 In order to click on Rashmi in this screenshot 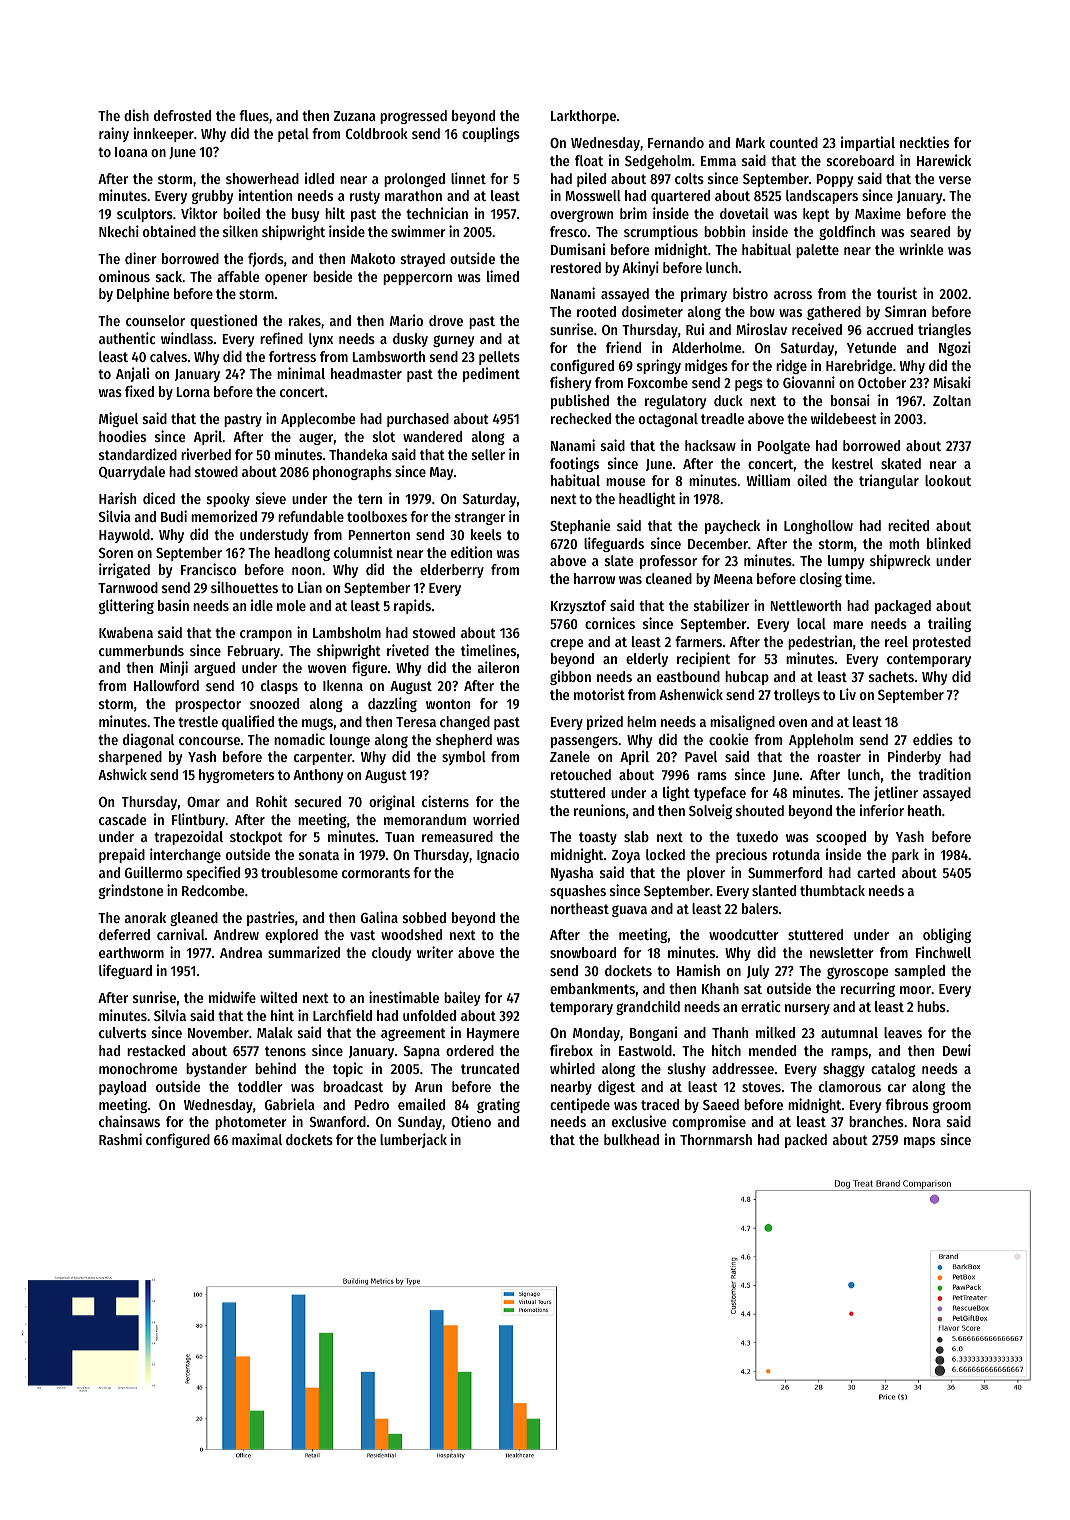, I will do `click(120, 1139)`.
